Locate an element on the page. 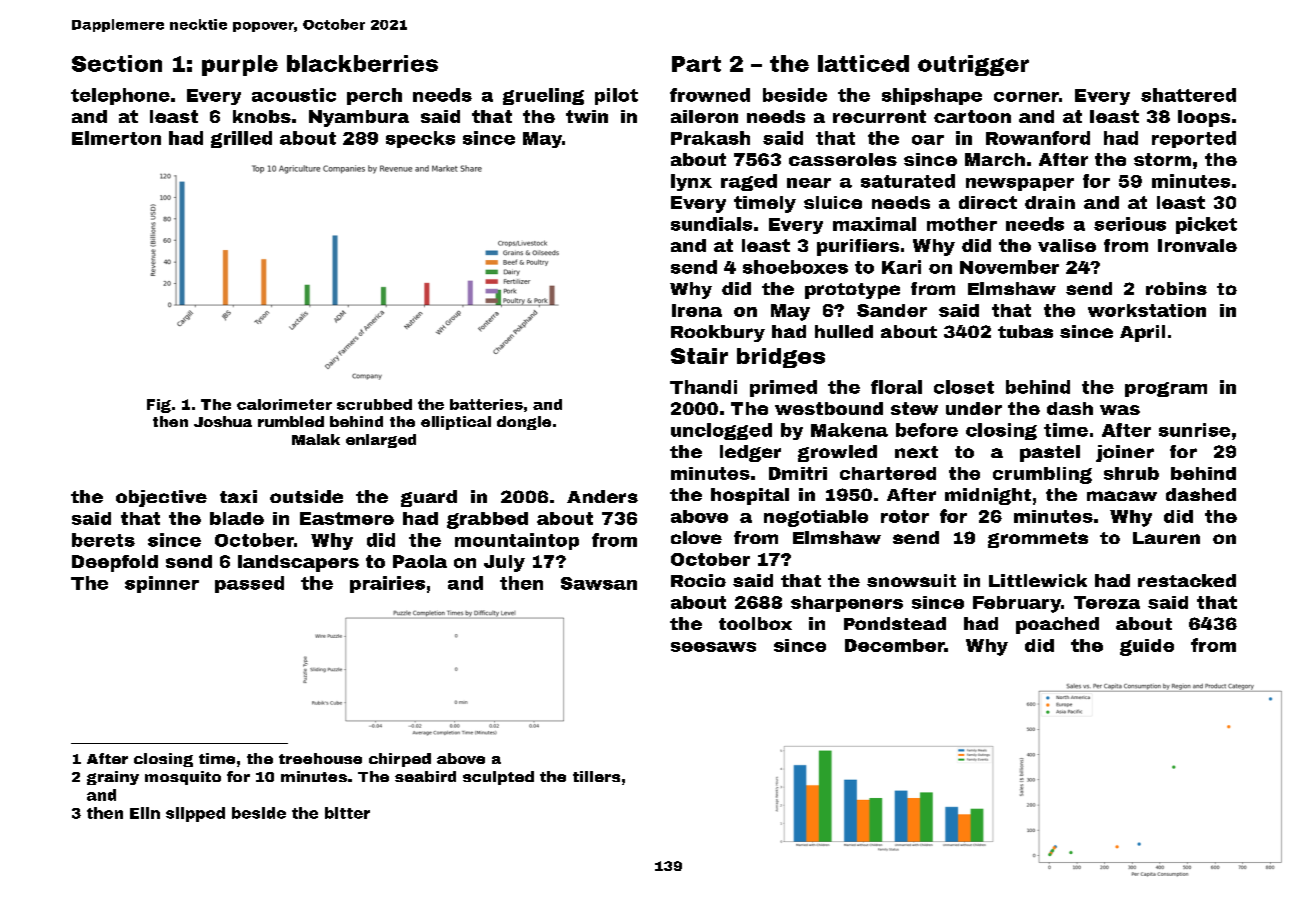 This document has height=924, width=1308. blackberries is located at coordinates (362, 63).
